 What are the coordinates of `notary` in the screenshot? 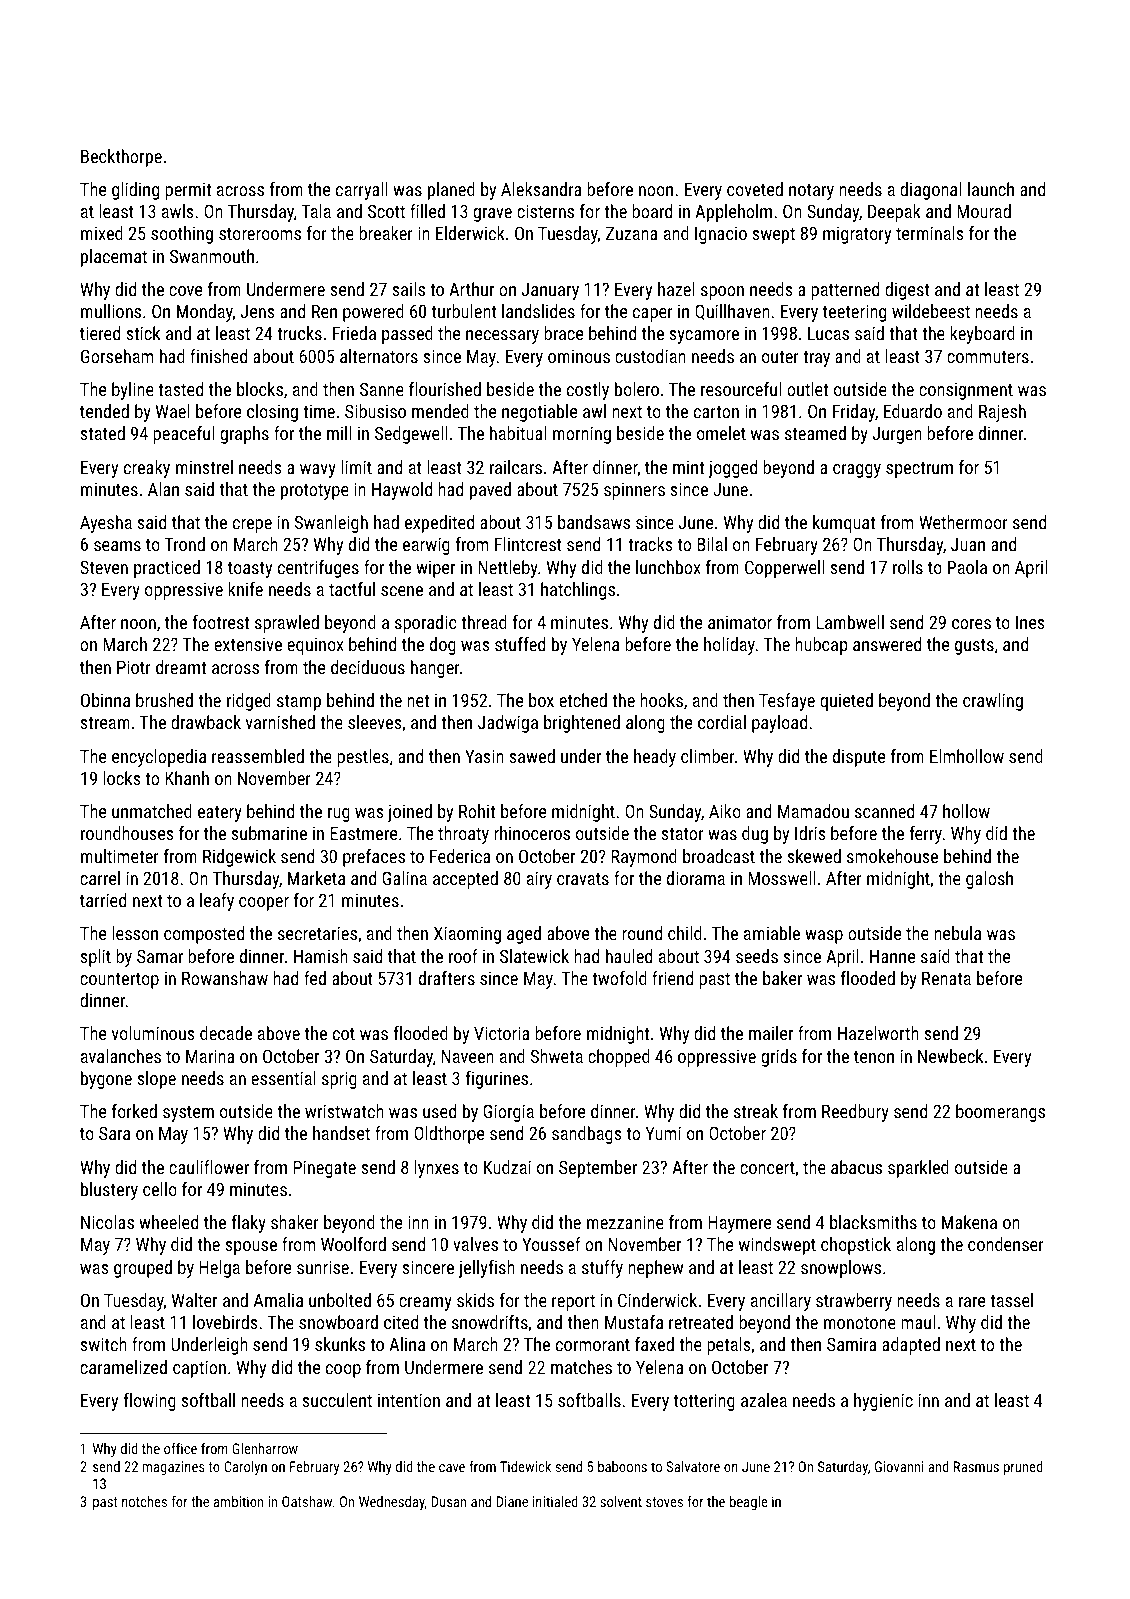 It's located at (811, 192).
